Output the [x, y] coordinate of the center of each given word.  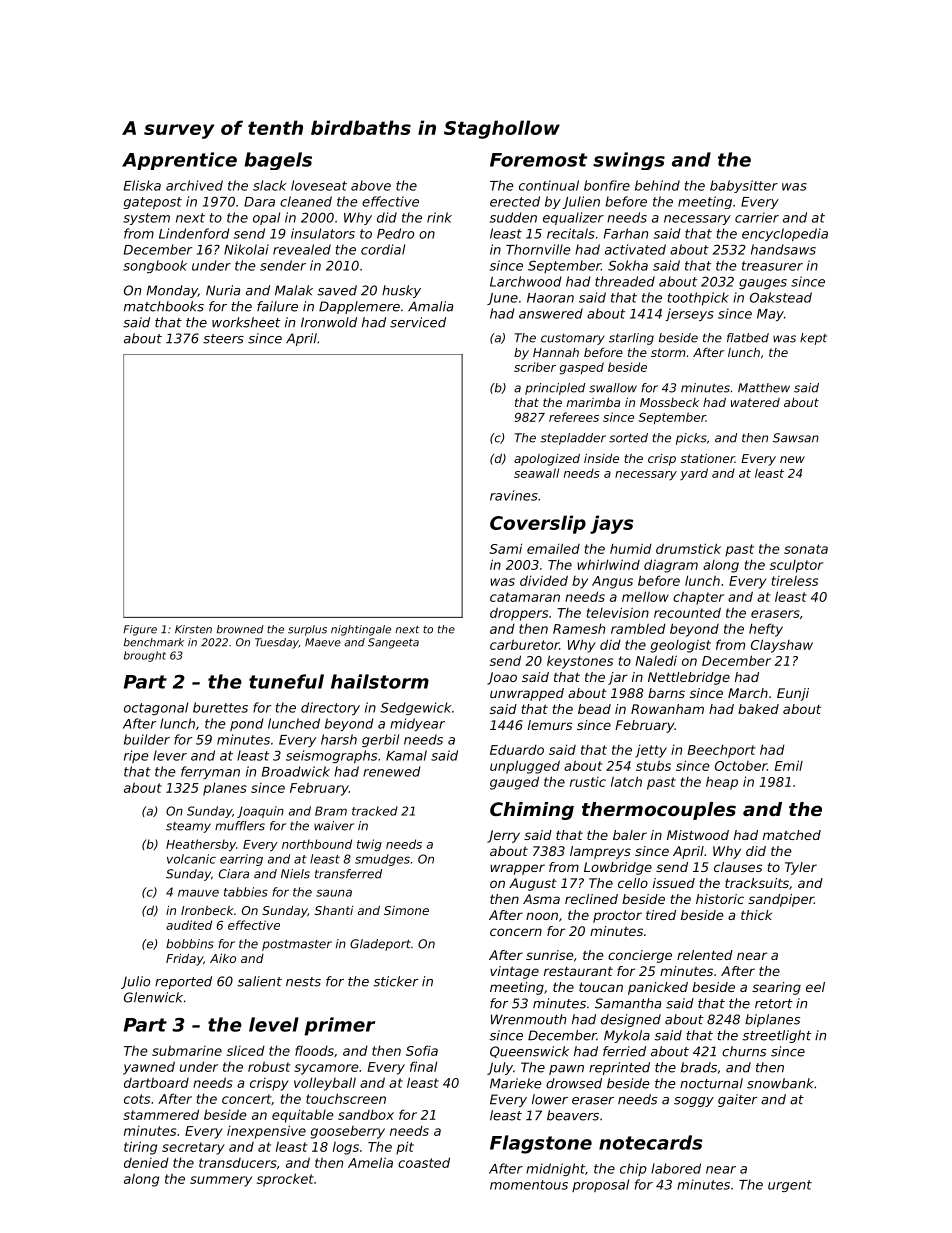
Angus [612, 582]
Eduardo [517, 749]
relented [705, 955]
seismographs [331, 756]
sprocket [285, 1180]
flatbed [748, 338]
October [741, 766]
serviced [418, 322]
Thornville [538, 249]
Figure [140, 630]
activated [635, 249]
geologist [681, 646]
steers [223, 339]
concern [516, 932]
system [146, 219]
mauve [198, 893]
